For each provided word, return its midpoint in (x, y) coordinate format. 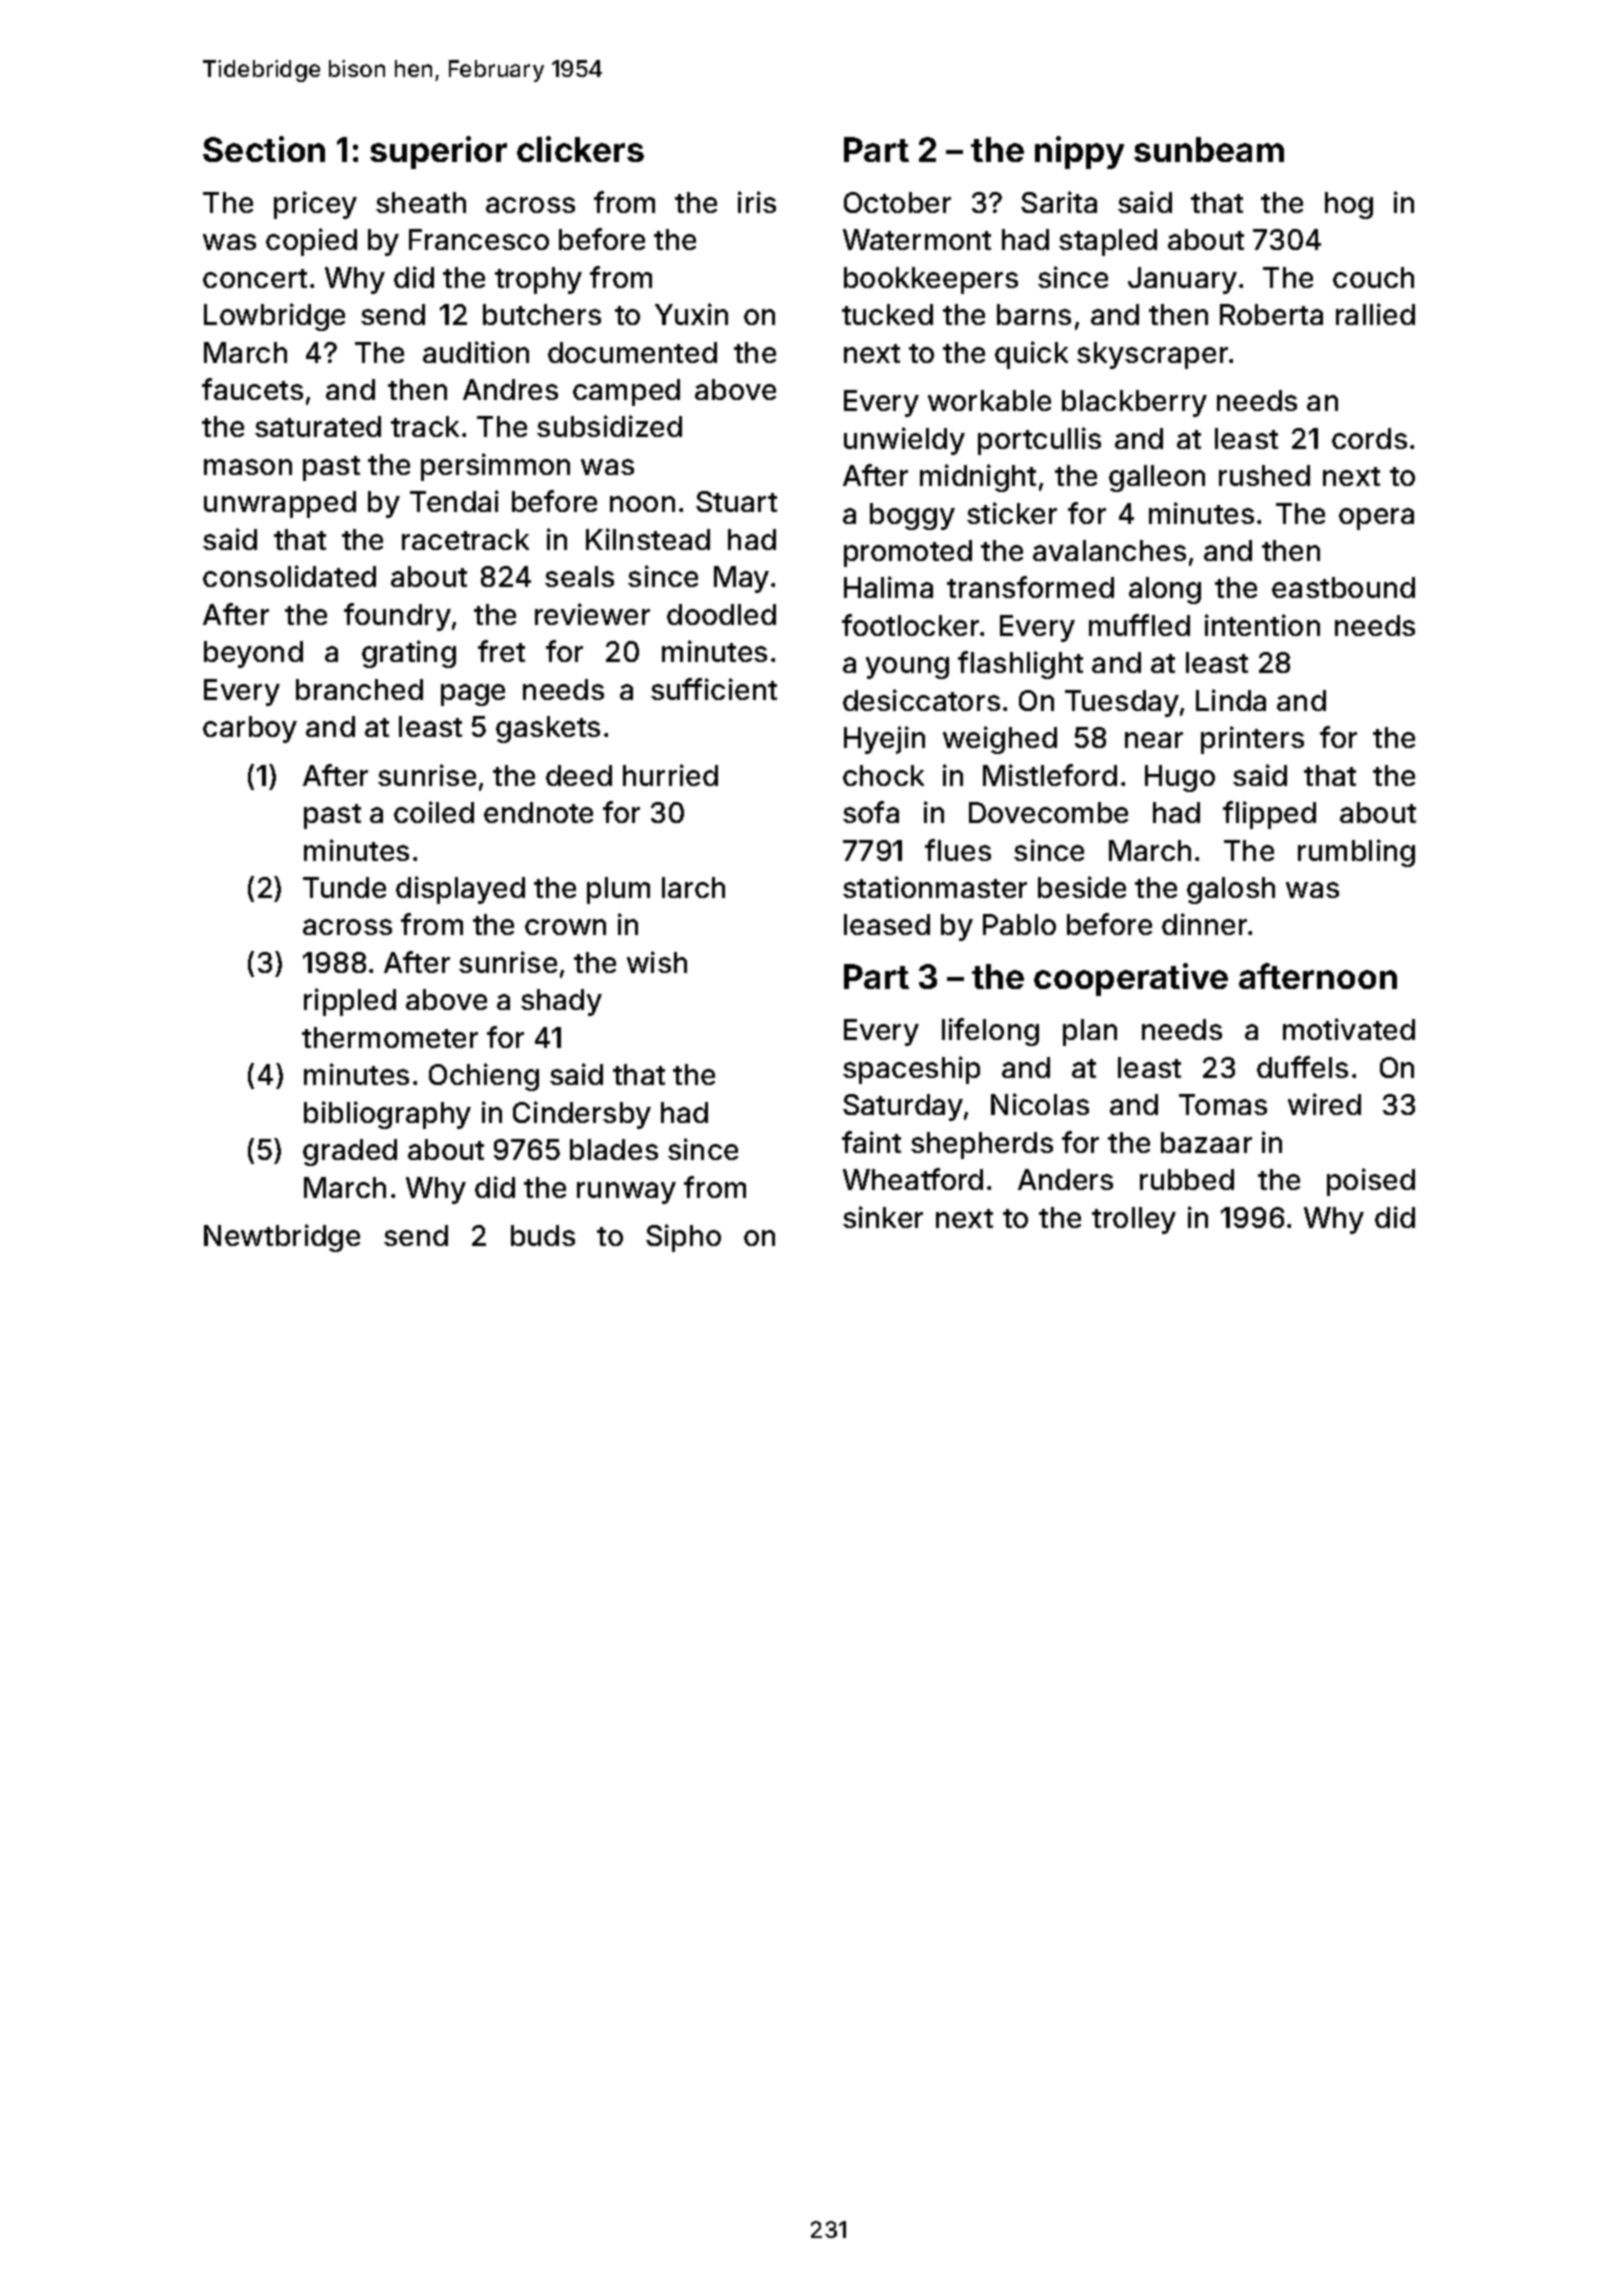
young (907, 668)
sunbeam (1209, 149)
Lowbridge (274, 317)
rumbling (1356, 853)
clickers (580, 149)
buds (543, 1235)
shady (561, 1002)
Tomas (1223, 1104)
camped (626, 392)
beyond (253, 654)
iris (757, 202)
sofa (871, 812)
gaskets (548, 729)
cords (1369, 438)
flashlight (1020, 665)
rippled (350, 1002)
